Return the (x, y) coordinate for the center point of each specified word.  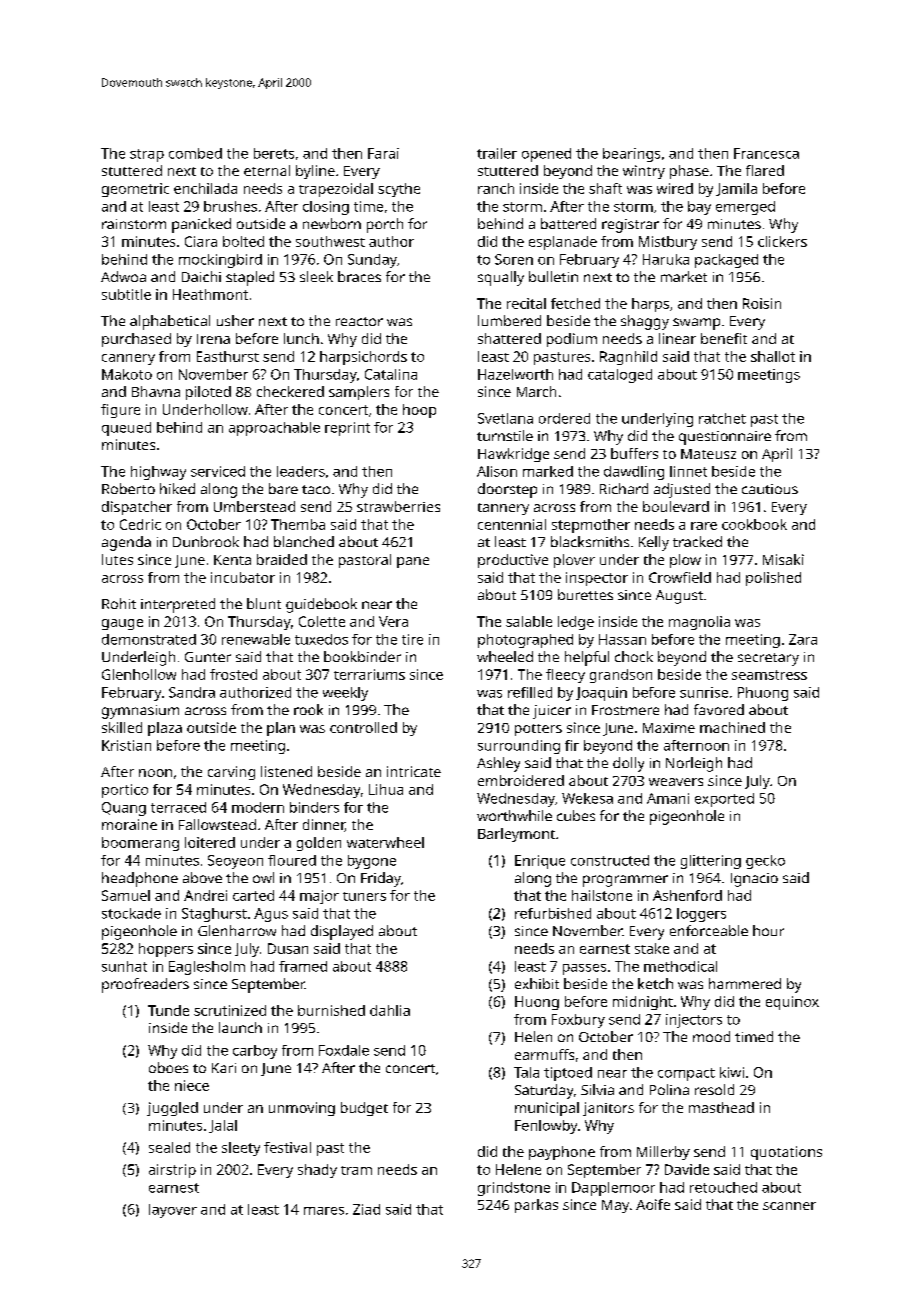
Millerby (663, 1153)
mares (324, 1211)
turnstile (505, 435)
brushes (230, 206)
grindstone (514, 1189)
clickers (782, 241)
